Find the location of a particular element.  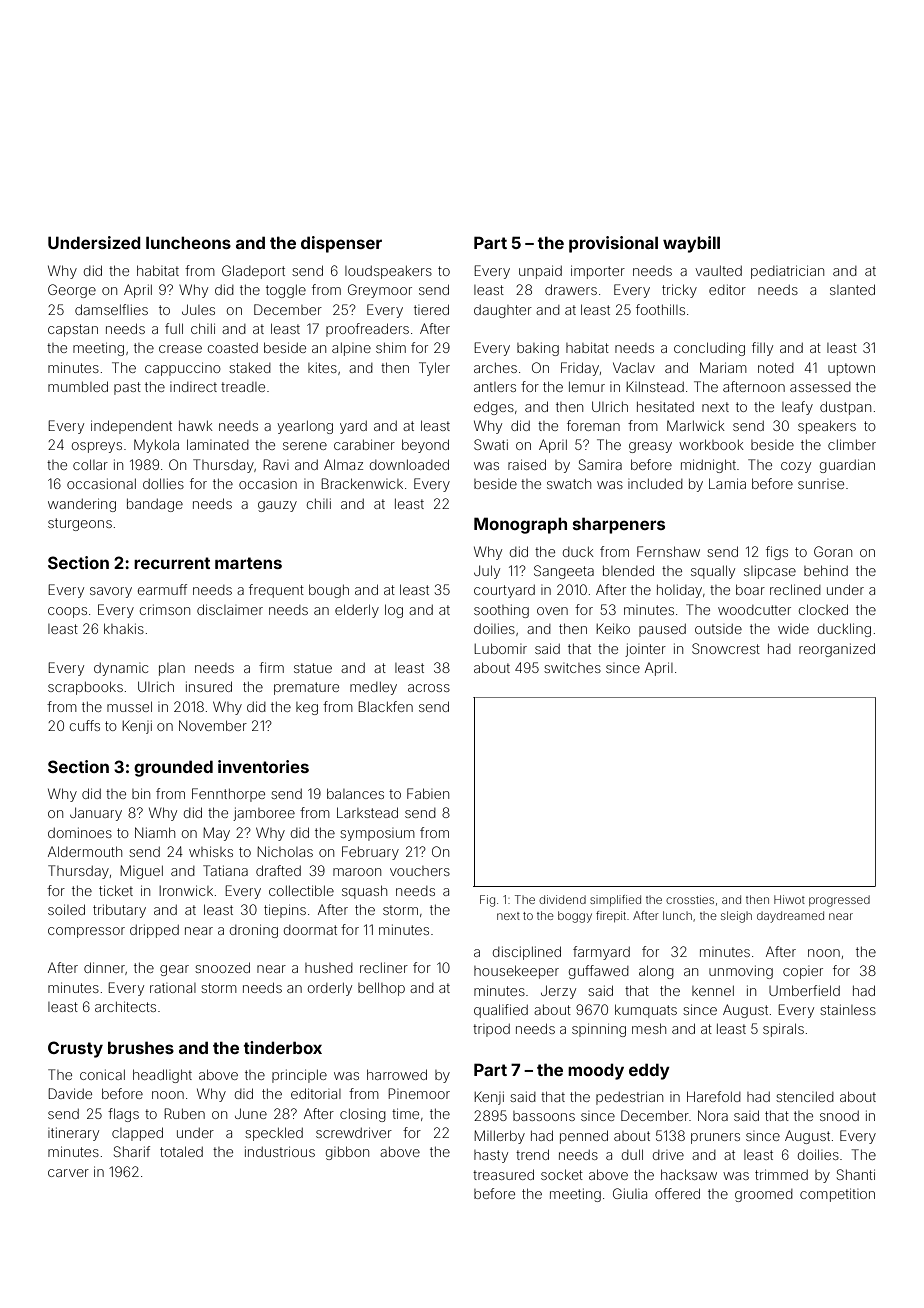

cozy is located at coordinates (796, 467).
